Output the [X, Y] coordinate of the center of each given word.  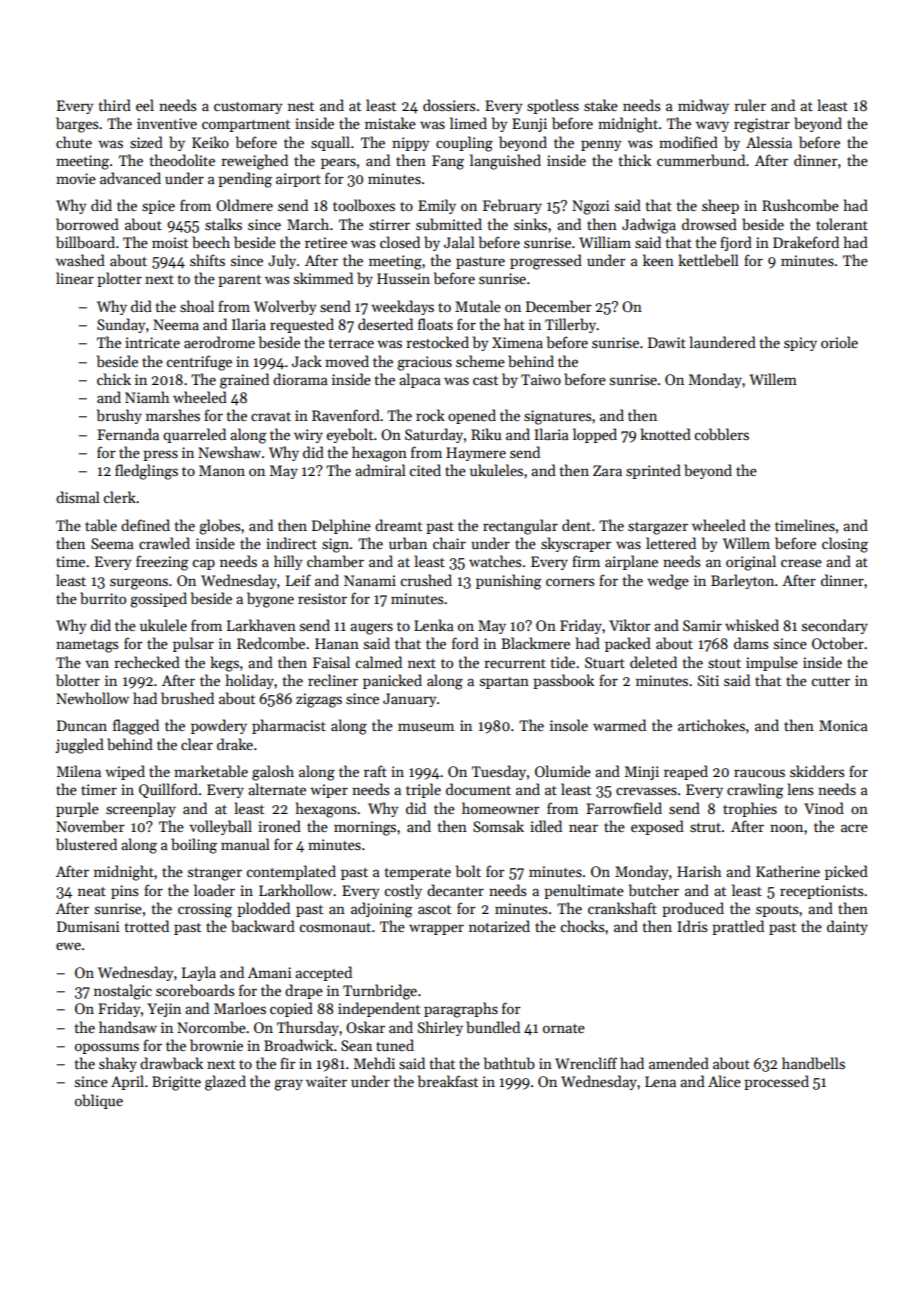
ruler [750, 105]
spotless [553, 106]
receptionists [821, 892]
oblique [99, 1101]
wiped [125, 772]
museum [426, 727]
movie [76, 178]
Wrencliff [586, 1063]
